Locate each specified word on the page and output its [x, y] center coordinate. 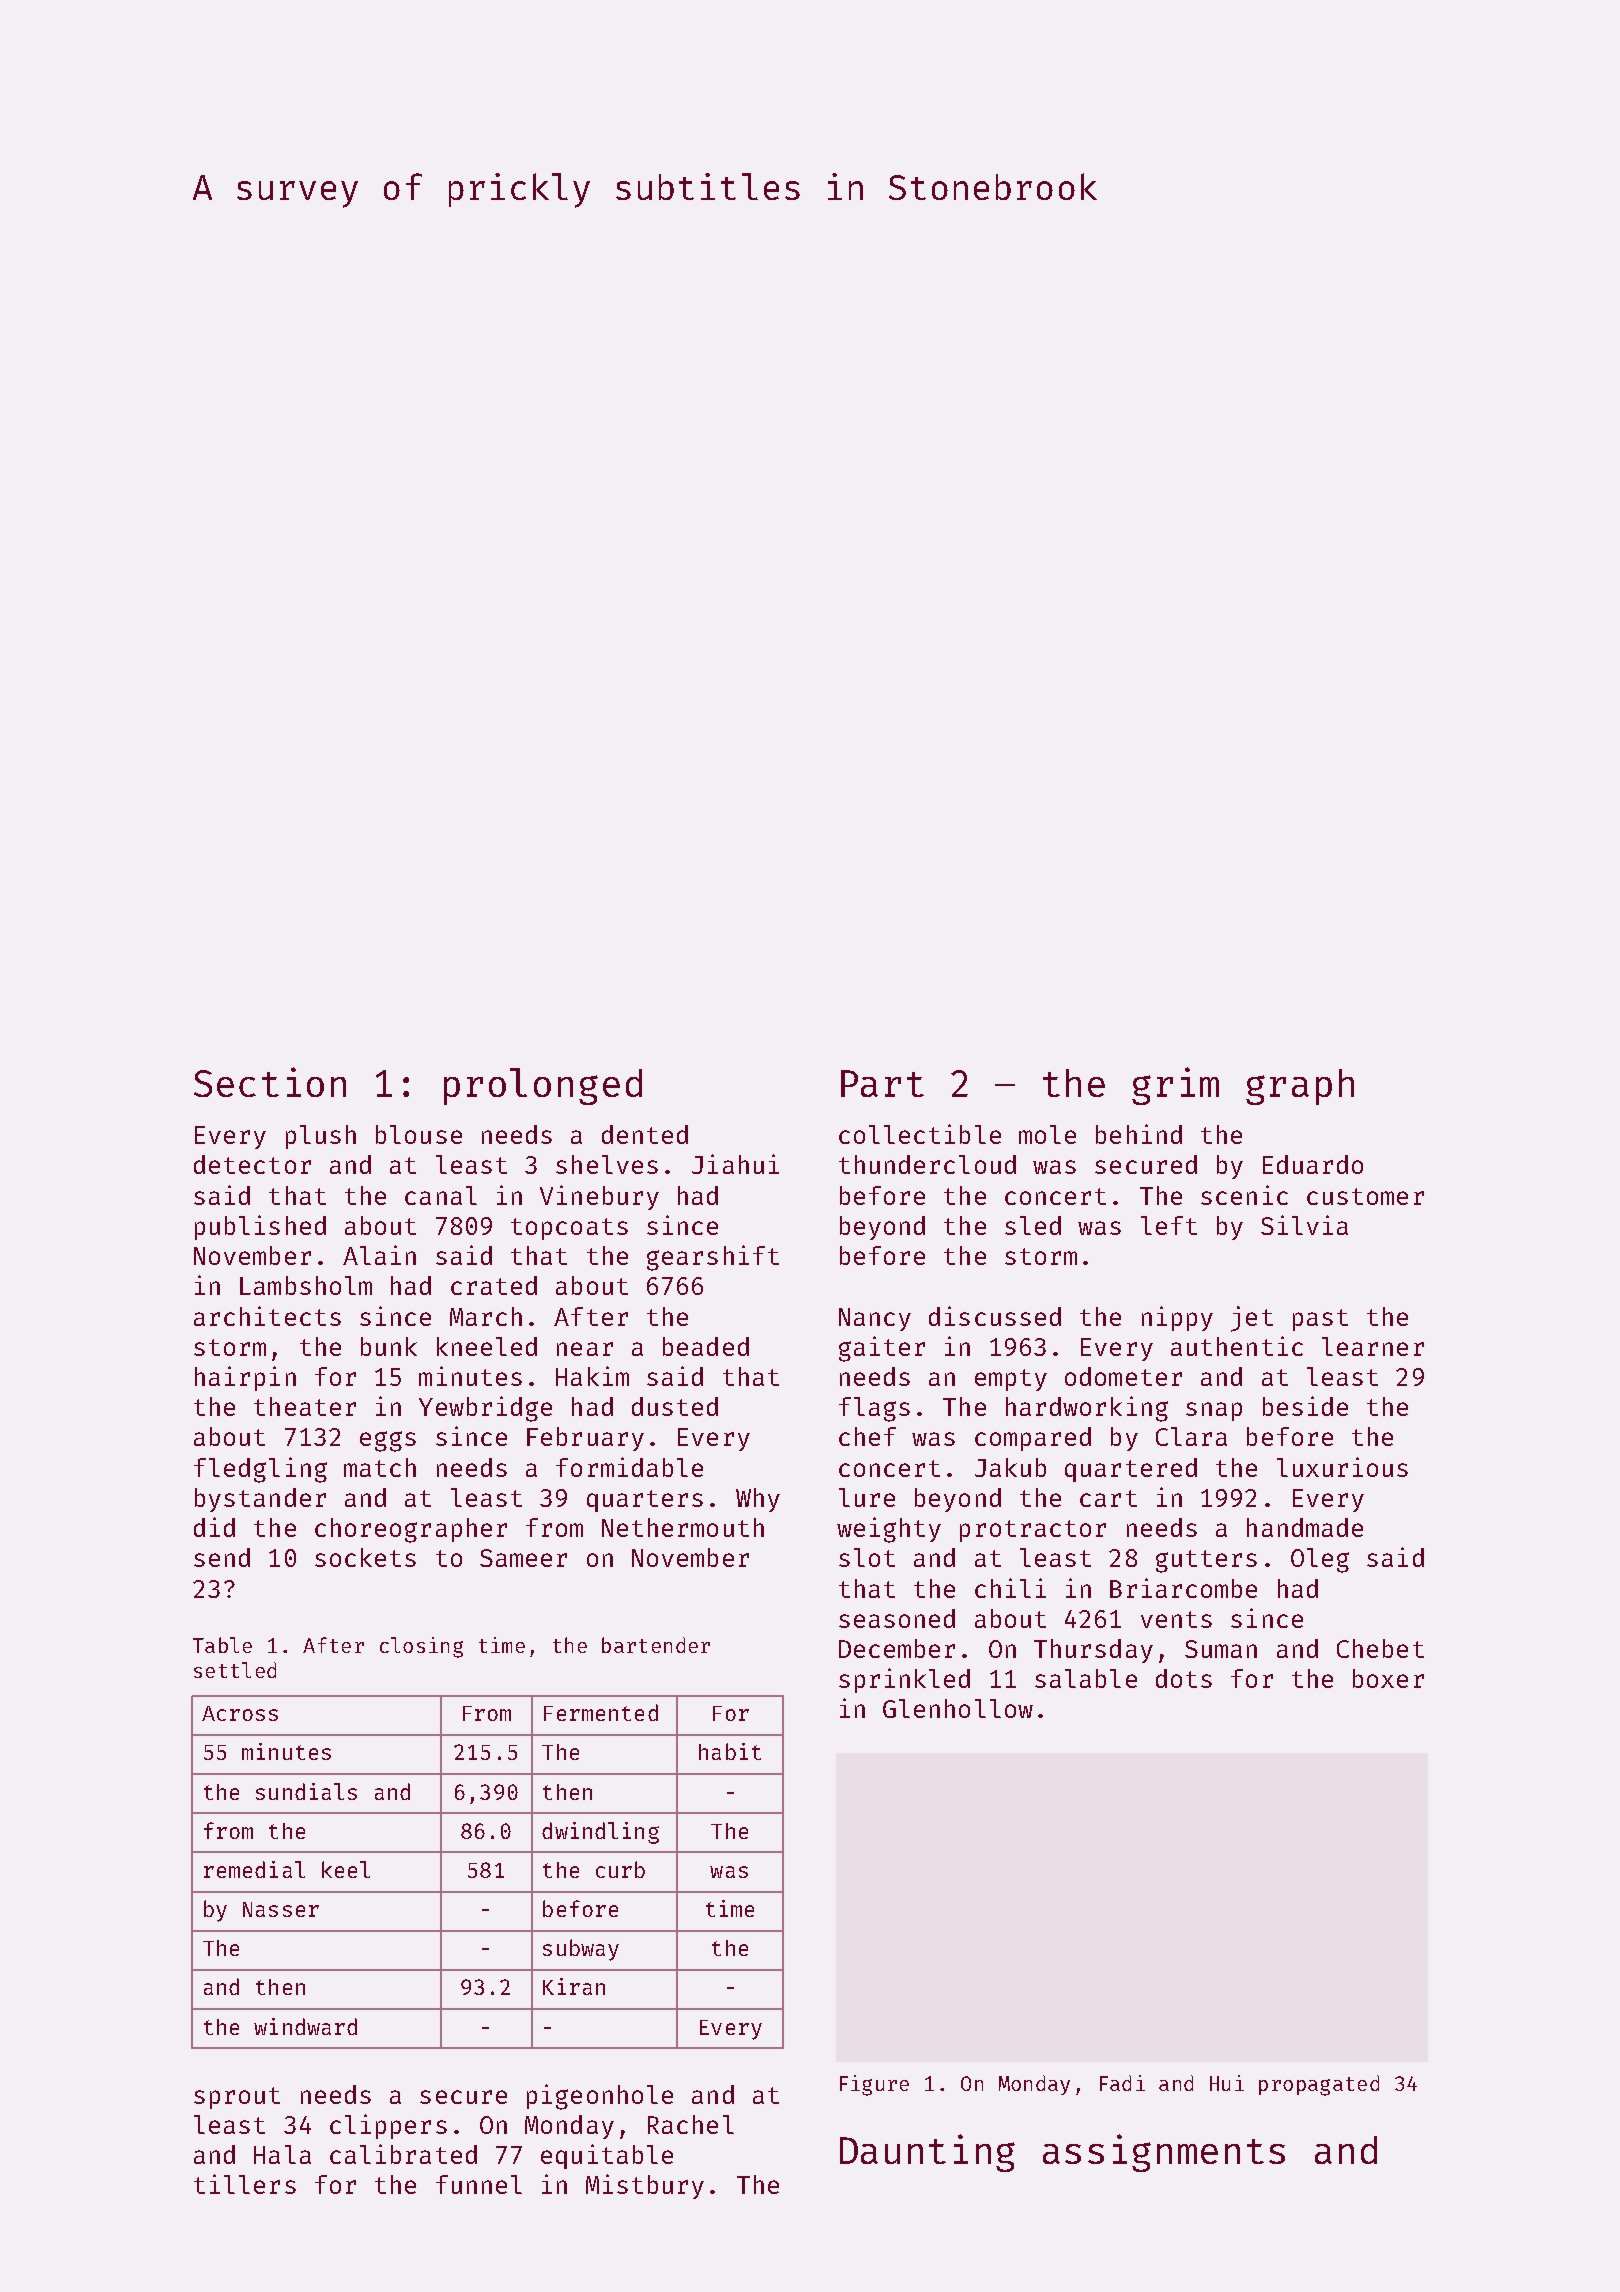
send [222, 1557]
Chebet [1380, 1648]
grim [1175, 1086]
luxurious [1342, 1467]
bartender [656, 1645]
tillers [245, 2184]
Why [758, 1500]
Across [240, 1713]
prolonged [543, 1086]
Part [882, 1083]
